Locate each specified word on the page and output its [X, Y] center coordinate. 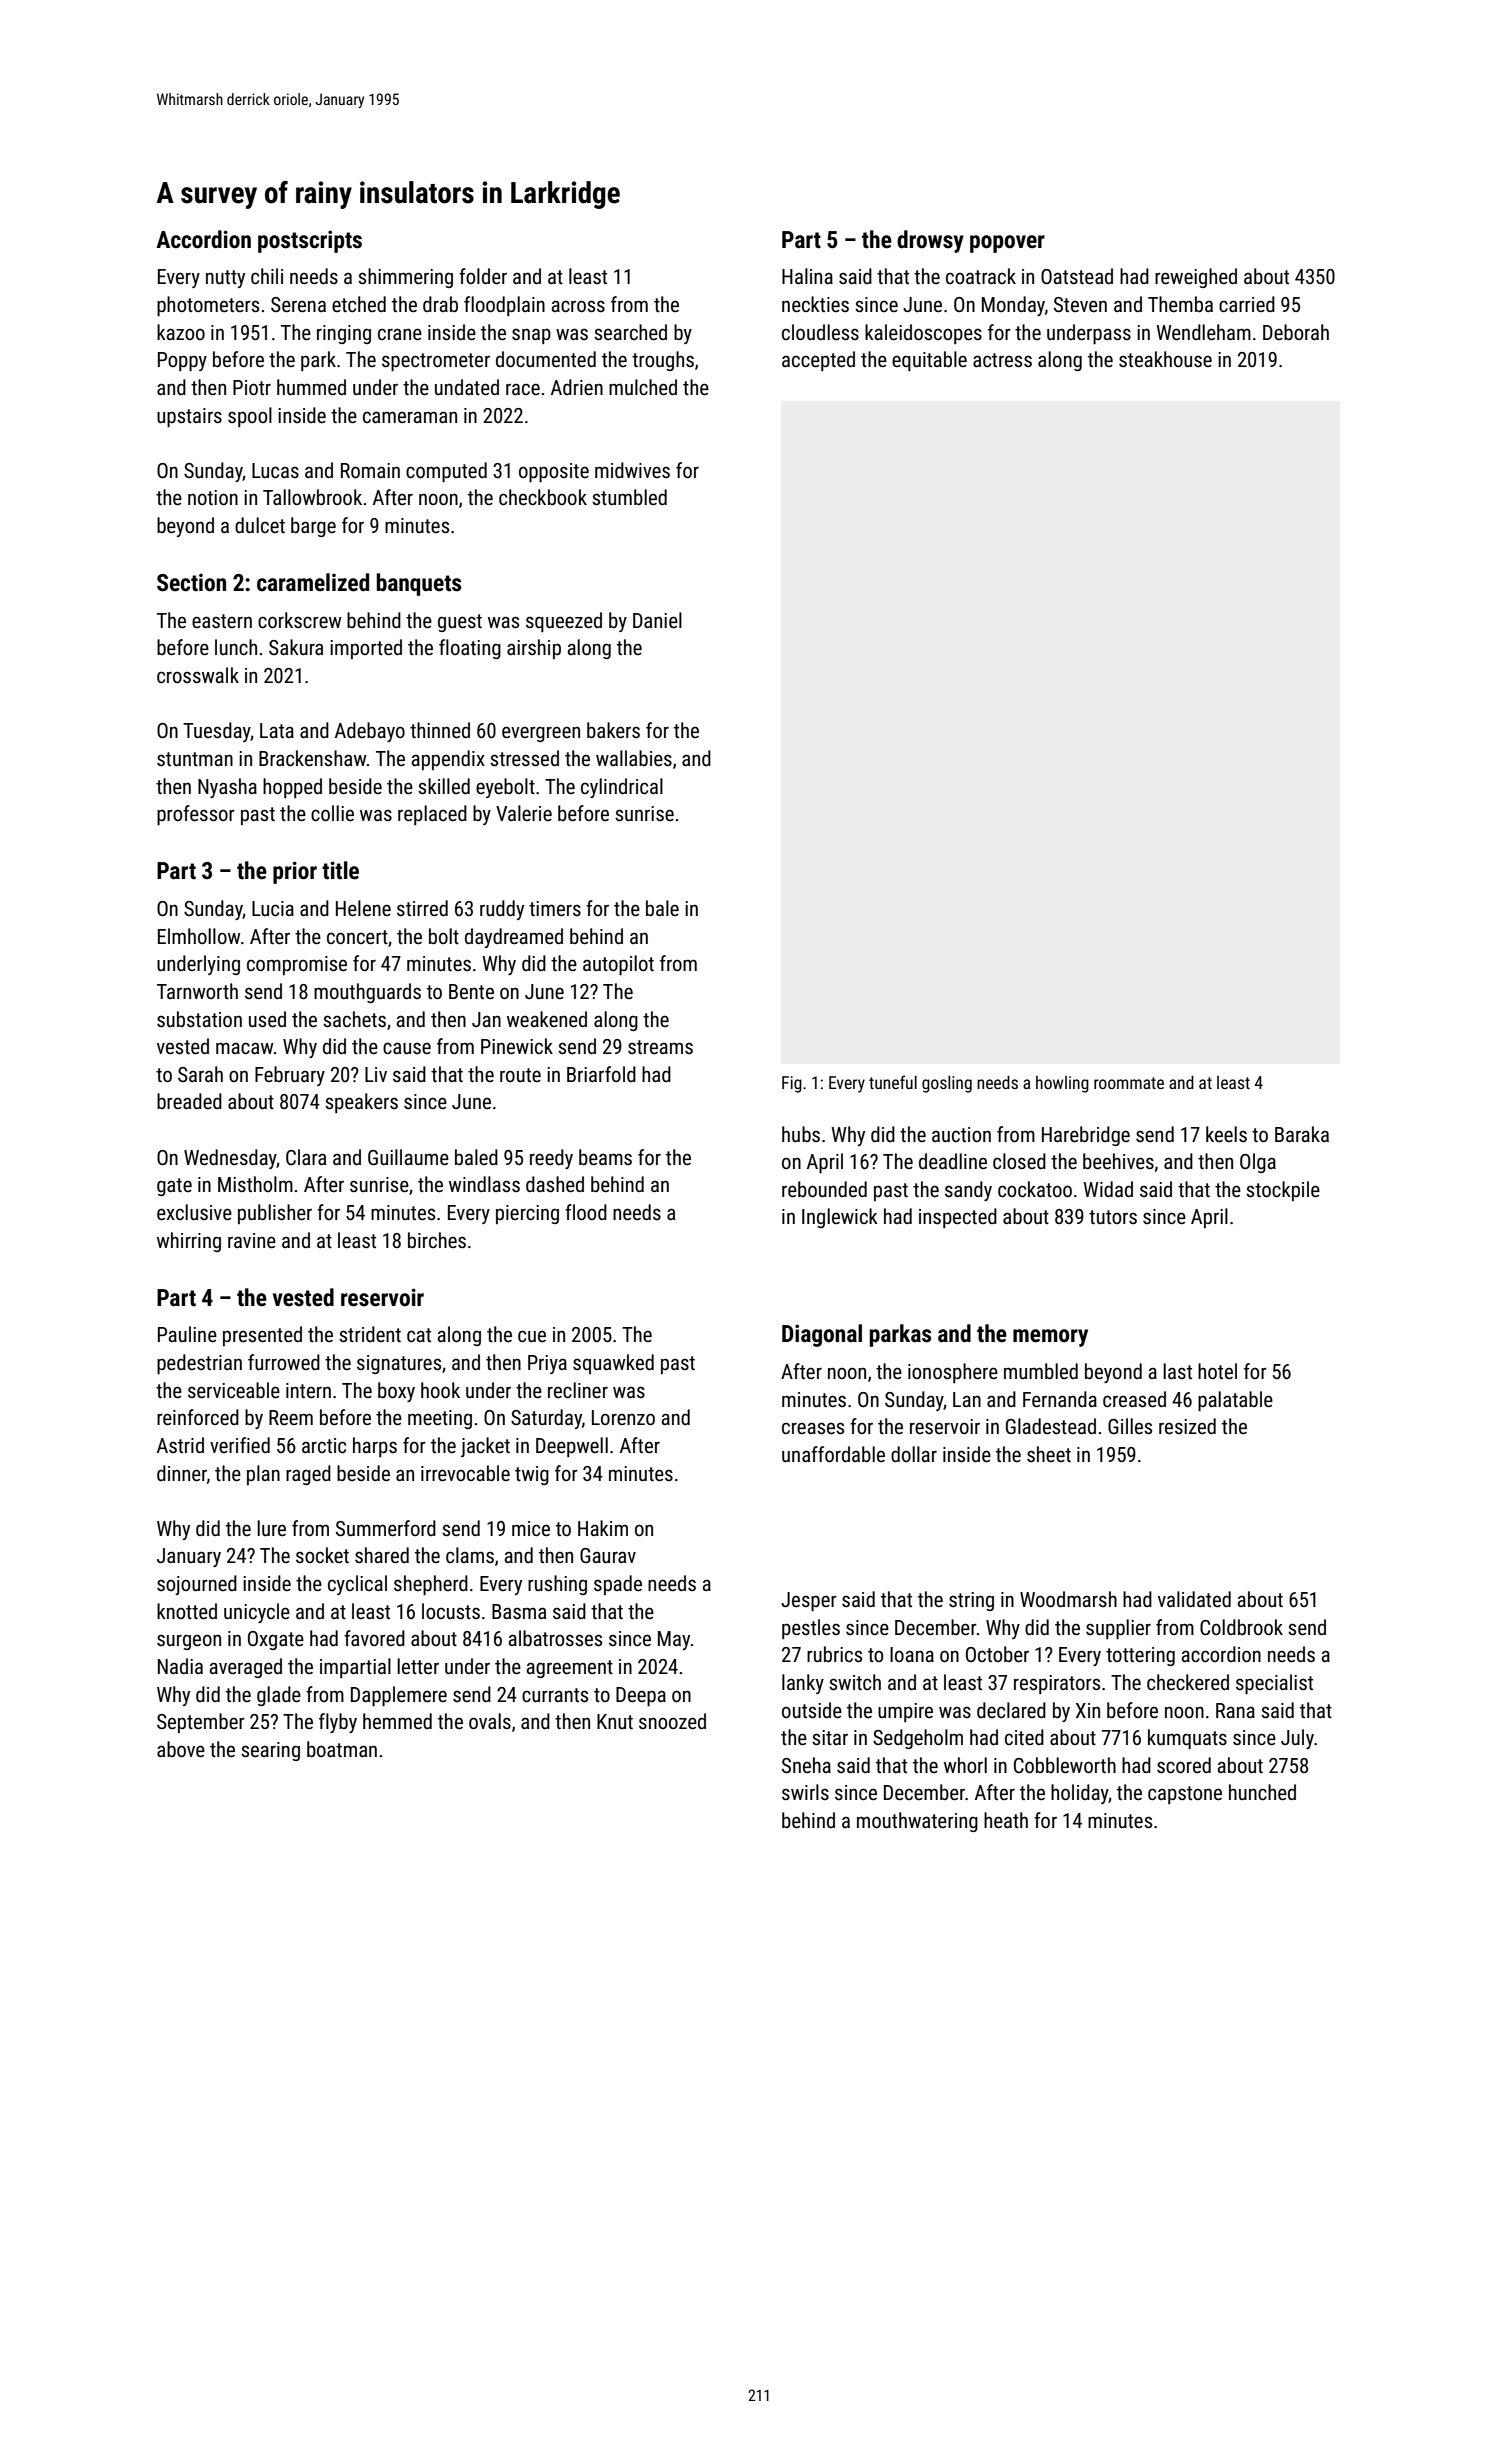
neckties [815, 304]
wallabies [634, 758]
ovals [490, 1721]
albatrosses [555, 1638]
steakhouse [1165, 359]
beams [605, 1157]
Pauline [187, 1334]
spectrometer [436, 362]
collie [332, 813]
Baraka [1302, 1134]
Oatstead [1077, 276]
